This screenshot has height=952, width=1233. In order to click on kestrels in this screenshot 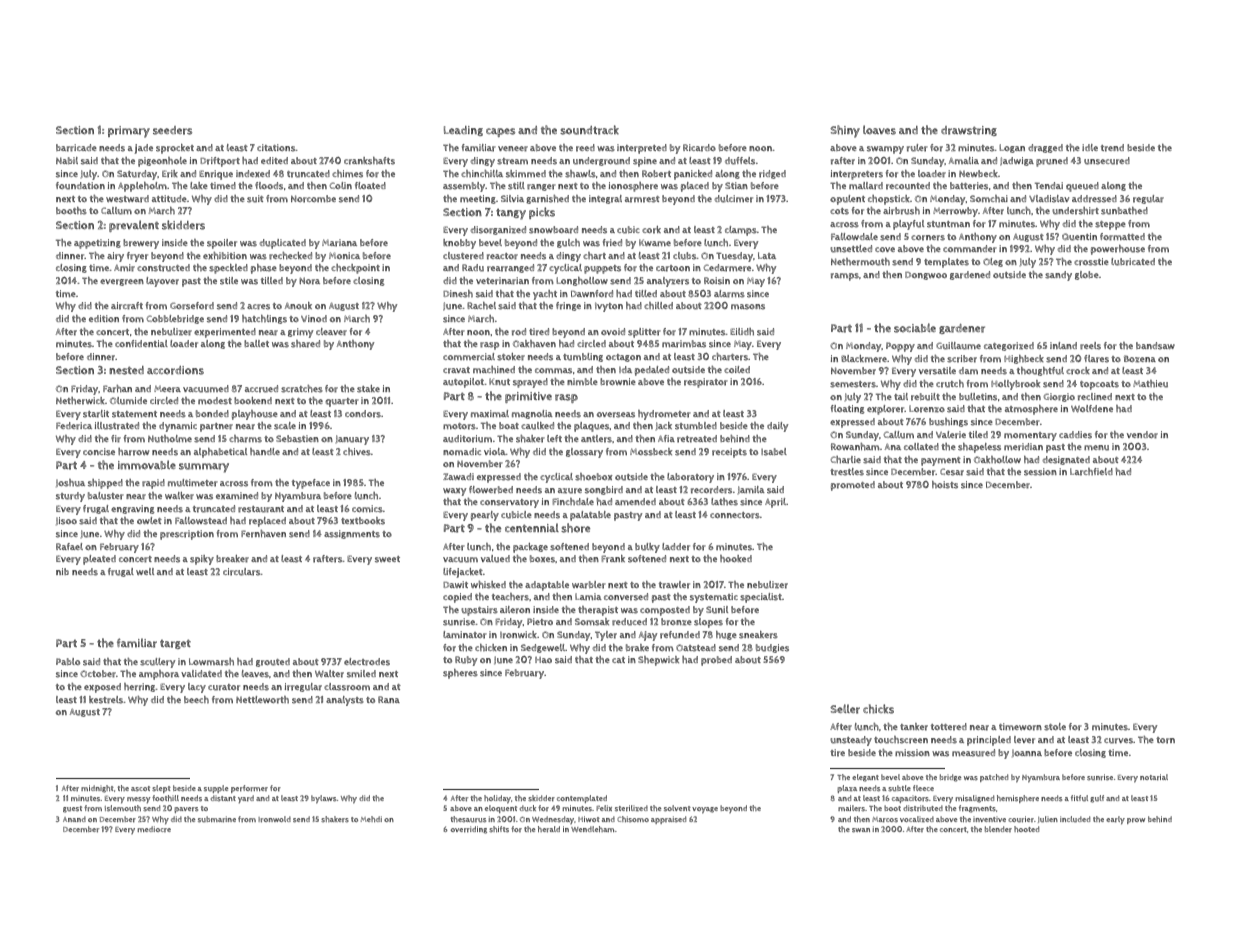, I will do `click(106, 700)`.
